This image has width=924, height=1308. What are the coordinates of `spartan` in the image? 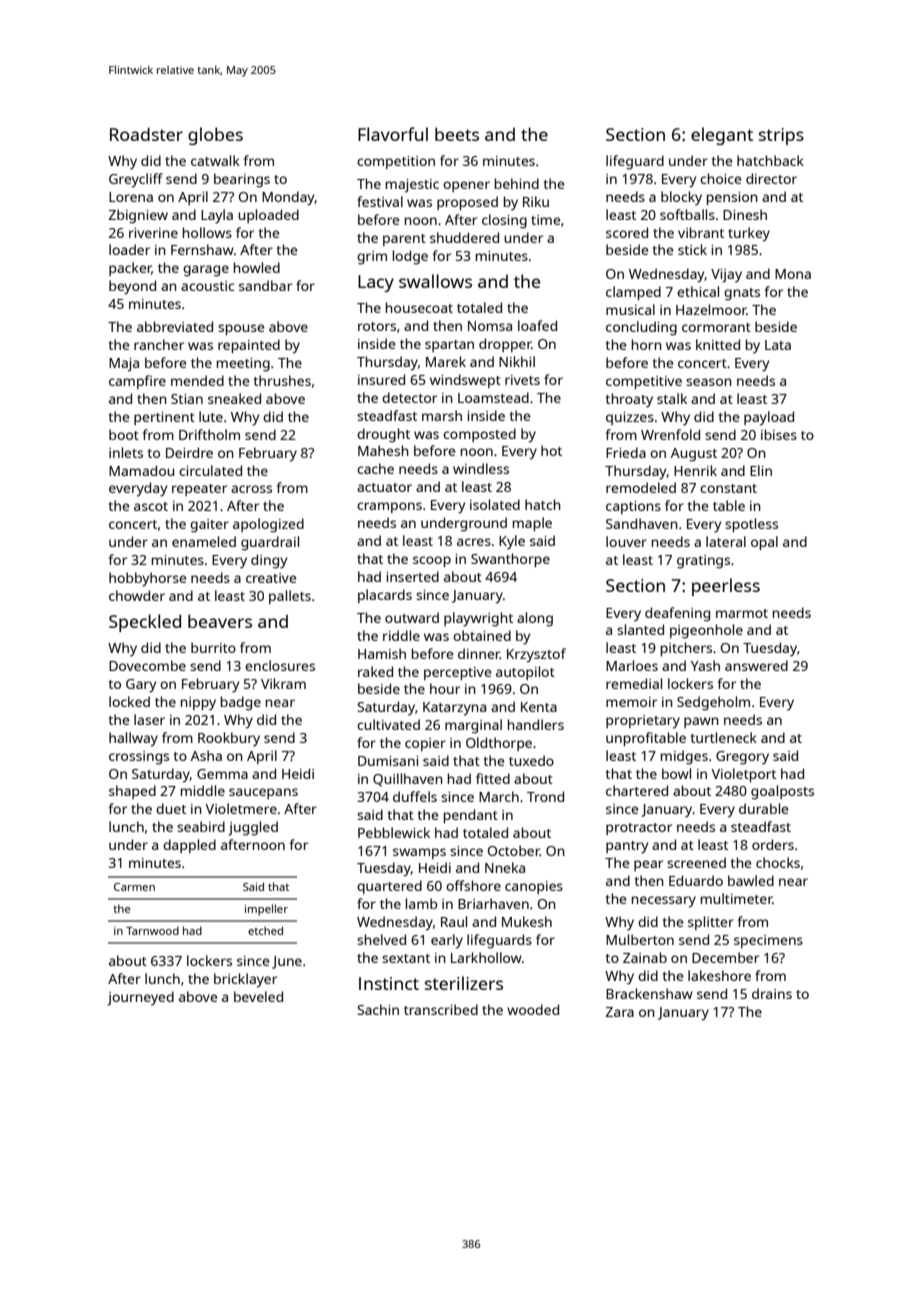 It's located at (449, 346).
